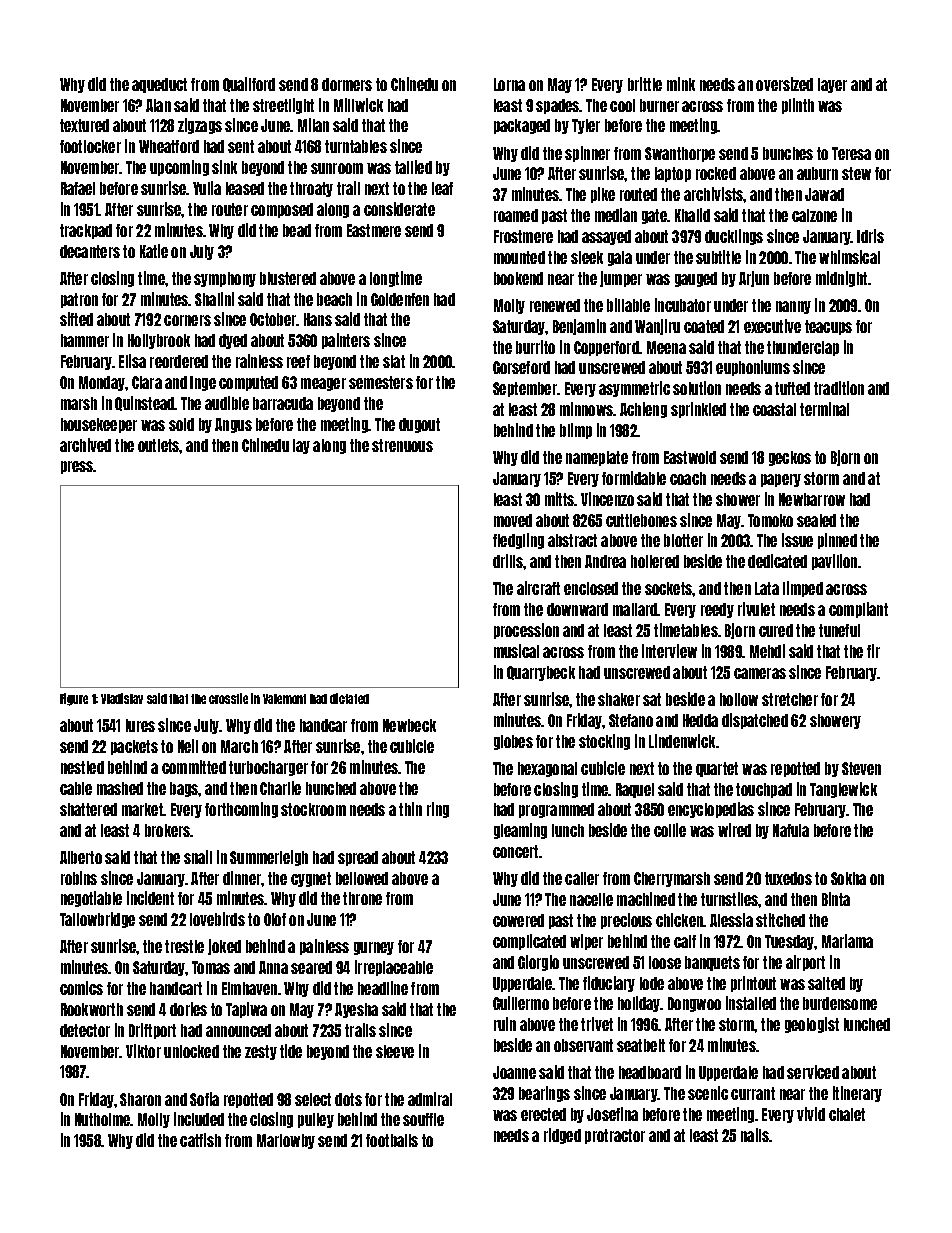 The image size is (952, 1233). Describe the element at coordinates (402, 445) in the screenshot. I see `strenuous` at that location.
